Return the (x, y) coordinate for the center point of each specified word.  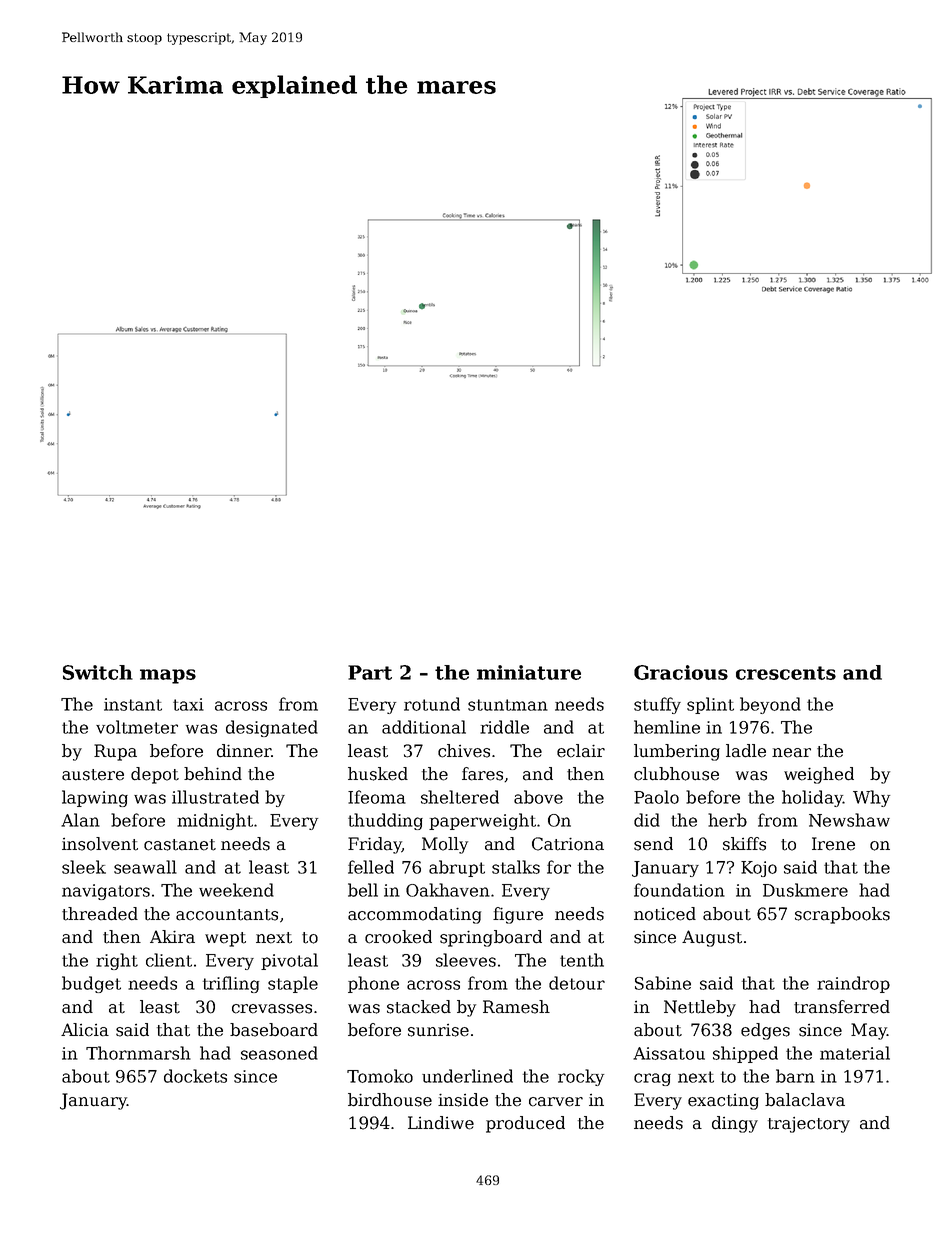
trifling (231, 984)
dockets (195, 1076)
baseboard (274, 1030)
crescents (786, 673)
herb (727, 820)
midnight (215, 821)
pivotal (289, 961)
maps (168, 676)
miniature (529, 672)
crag (652, 1079)
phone (373, 984)
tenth (582, 960)
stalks (516, 867)
